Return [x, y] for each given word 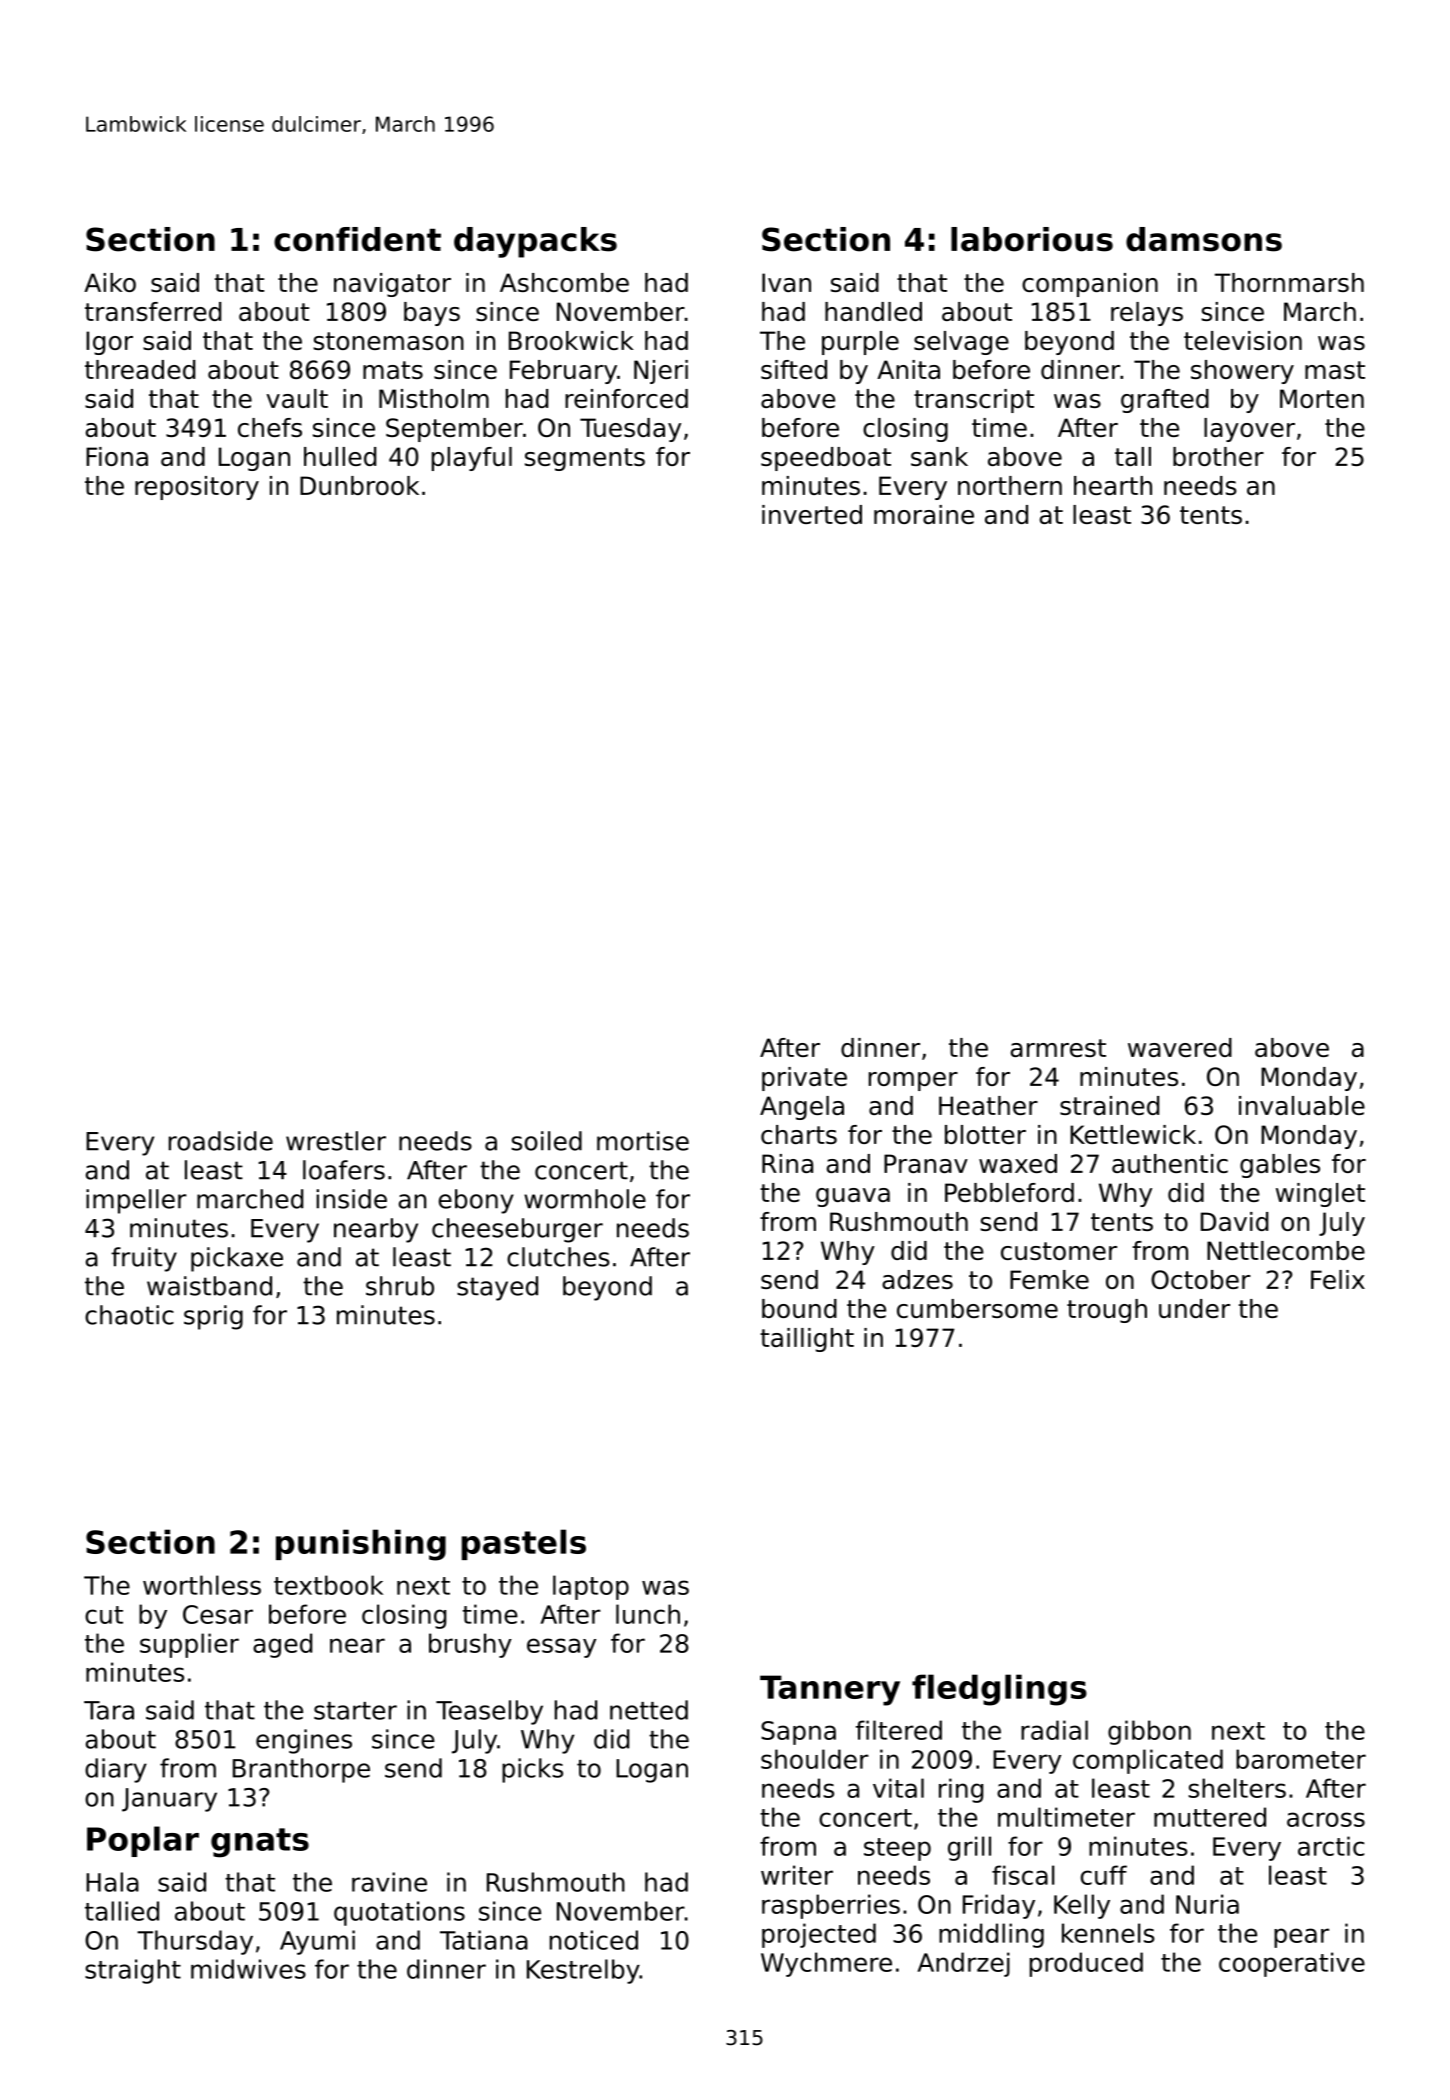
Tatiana [484, 1940]
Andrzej [963, 1964]
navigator [392, 285]
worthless [202, 1585]
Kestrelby [583, 1971]
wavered [1180, 1047]
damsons [1204, 239]
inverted [812, 514]
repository [197, 488]
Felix [1338, 1279]
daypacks [535, 242]
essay [561, 1648]
